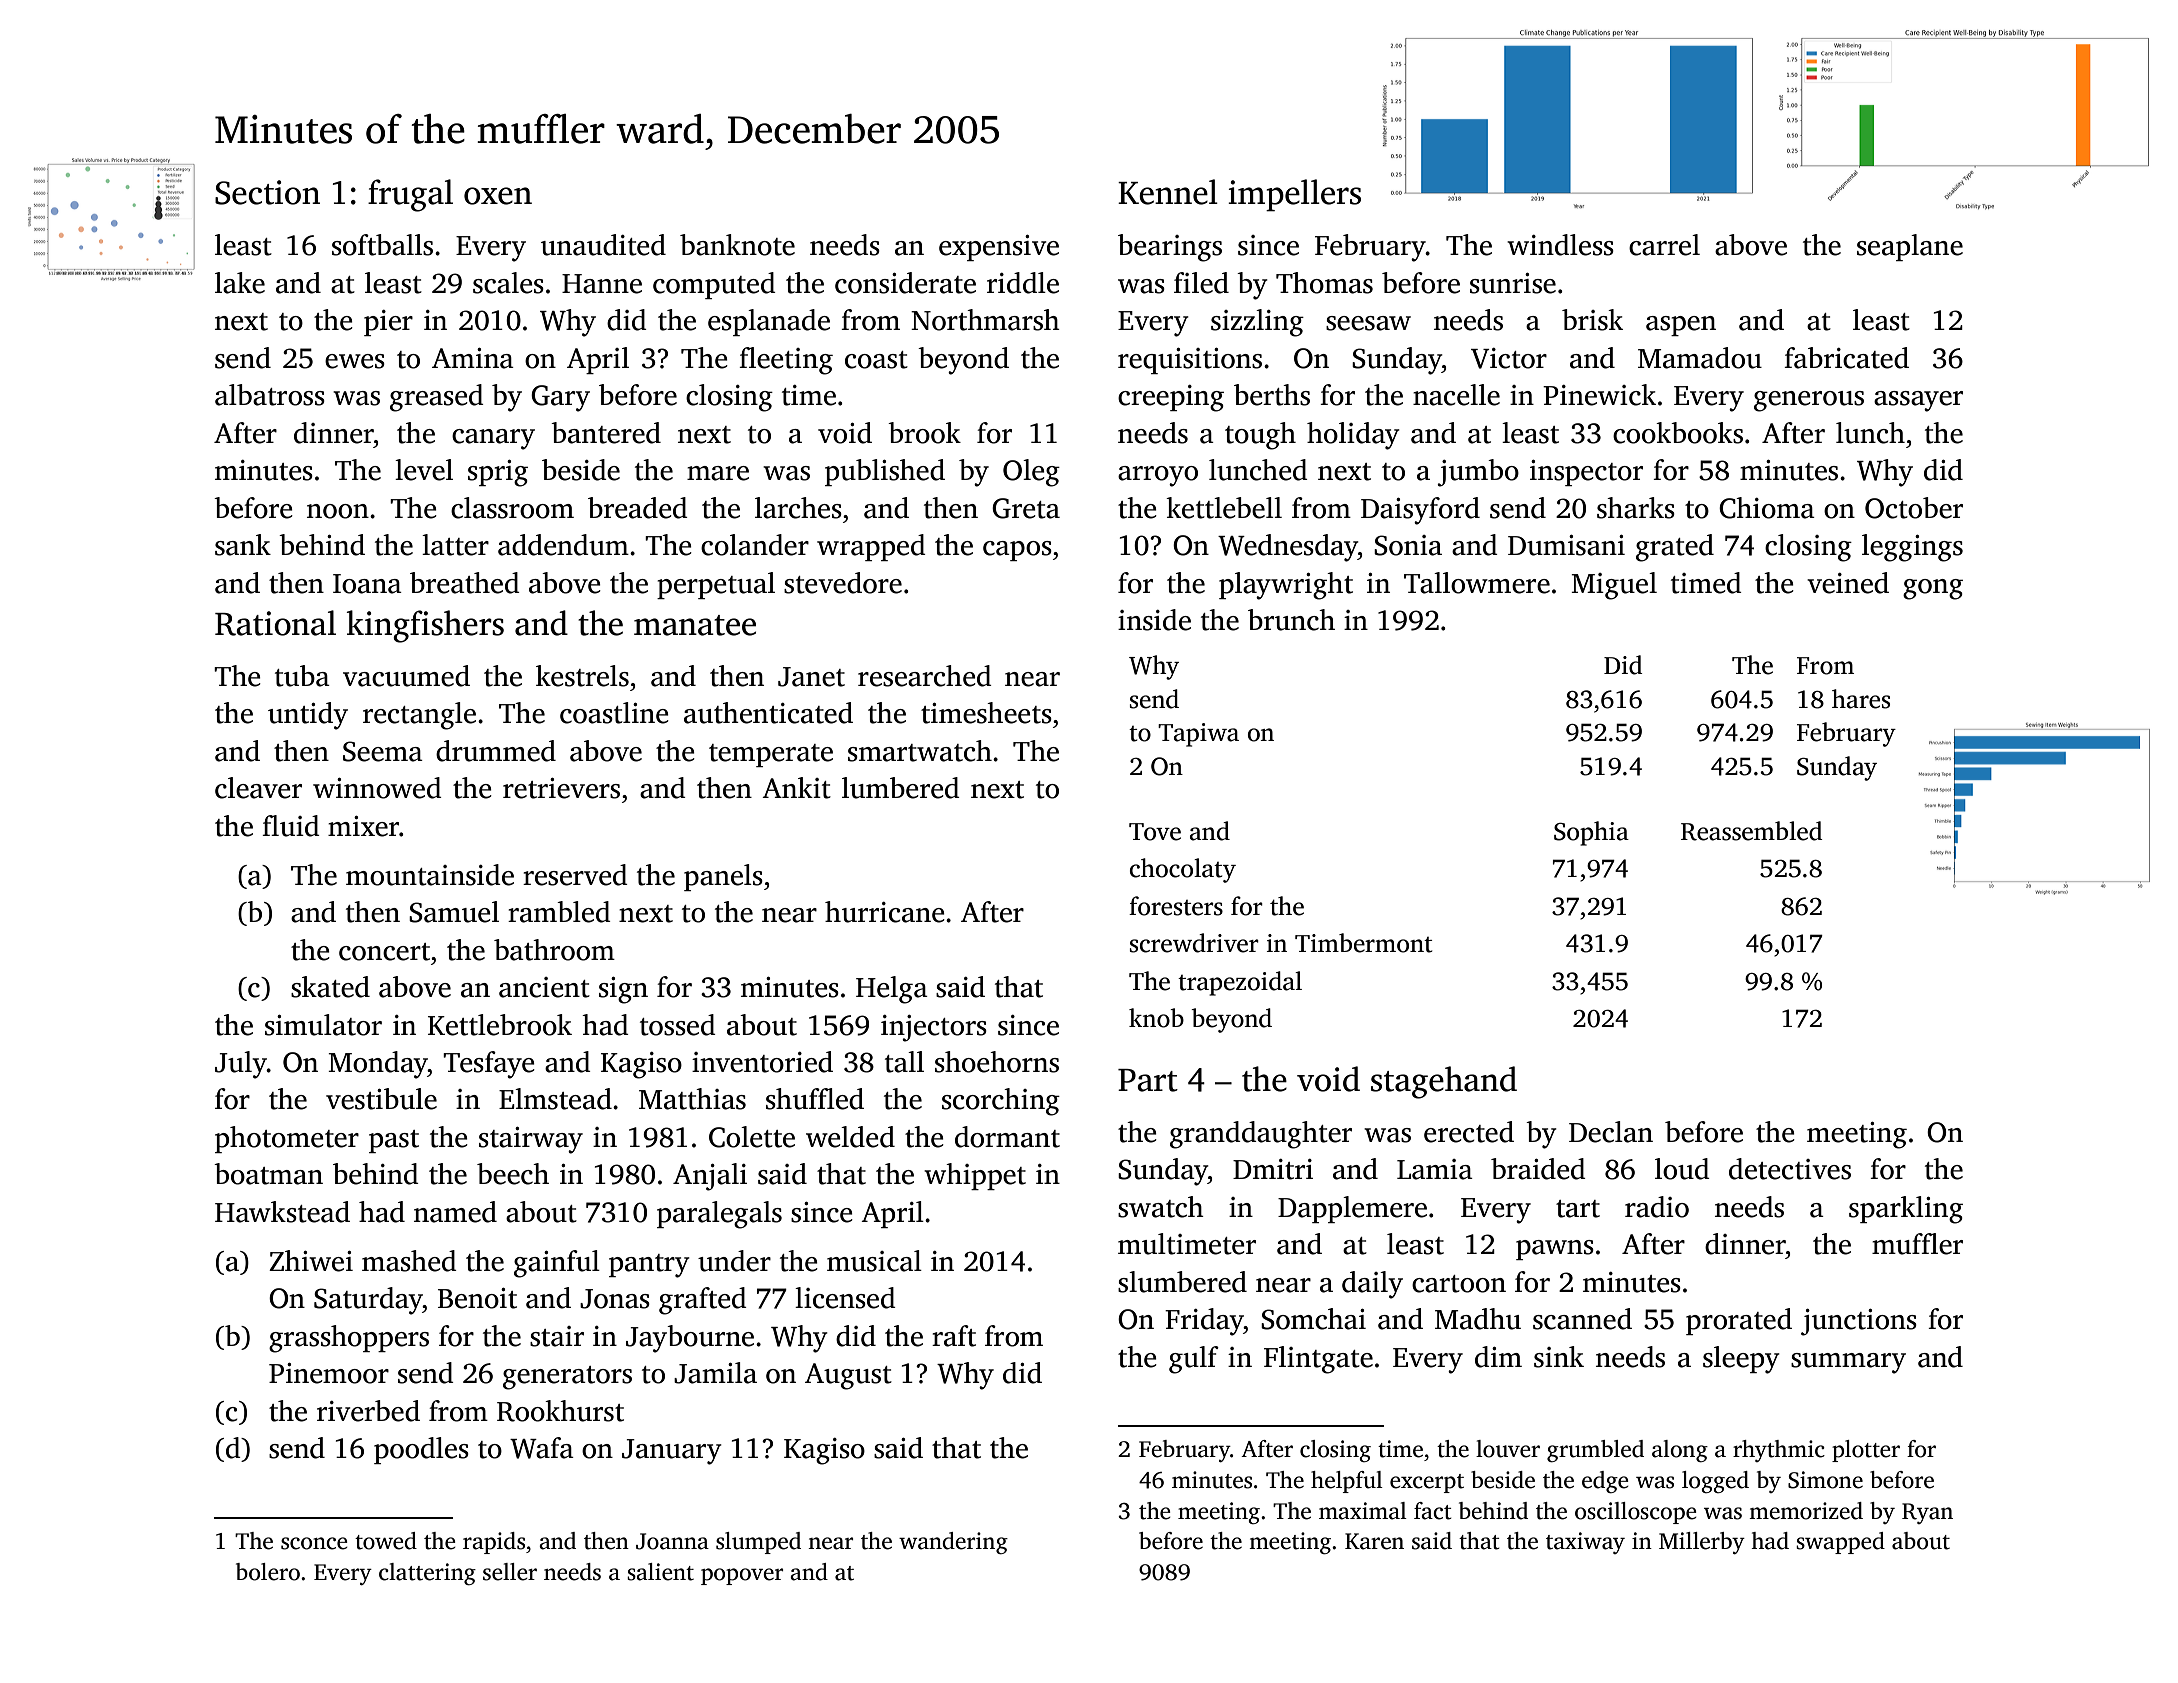  What do you see at coordinates (1168, 192) in the document?
I see `Kennel` at bounding box center [1168, 192].
